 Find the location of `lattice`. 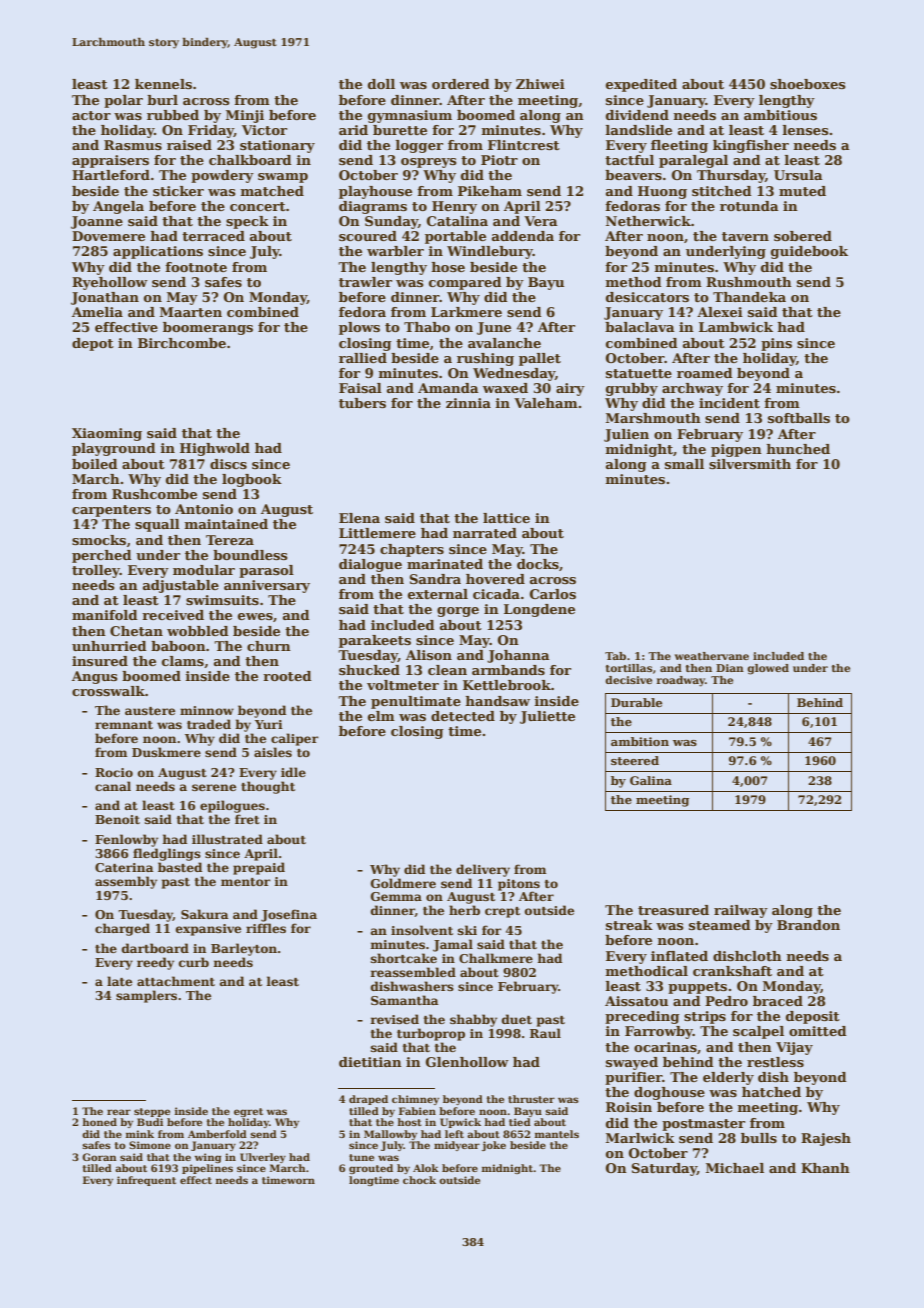

lattice is located at coordinates (506, 518).
